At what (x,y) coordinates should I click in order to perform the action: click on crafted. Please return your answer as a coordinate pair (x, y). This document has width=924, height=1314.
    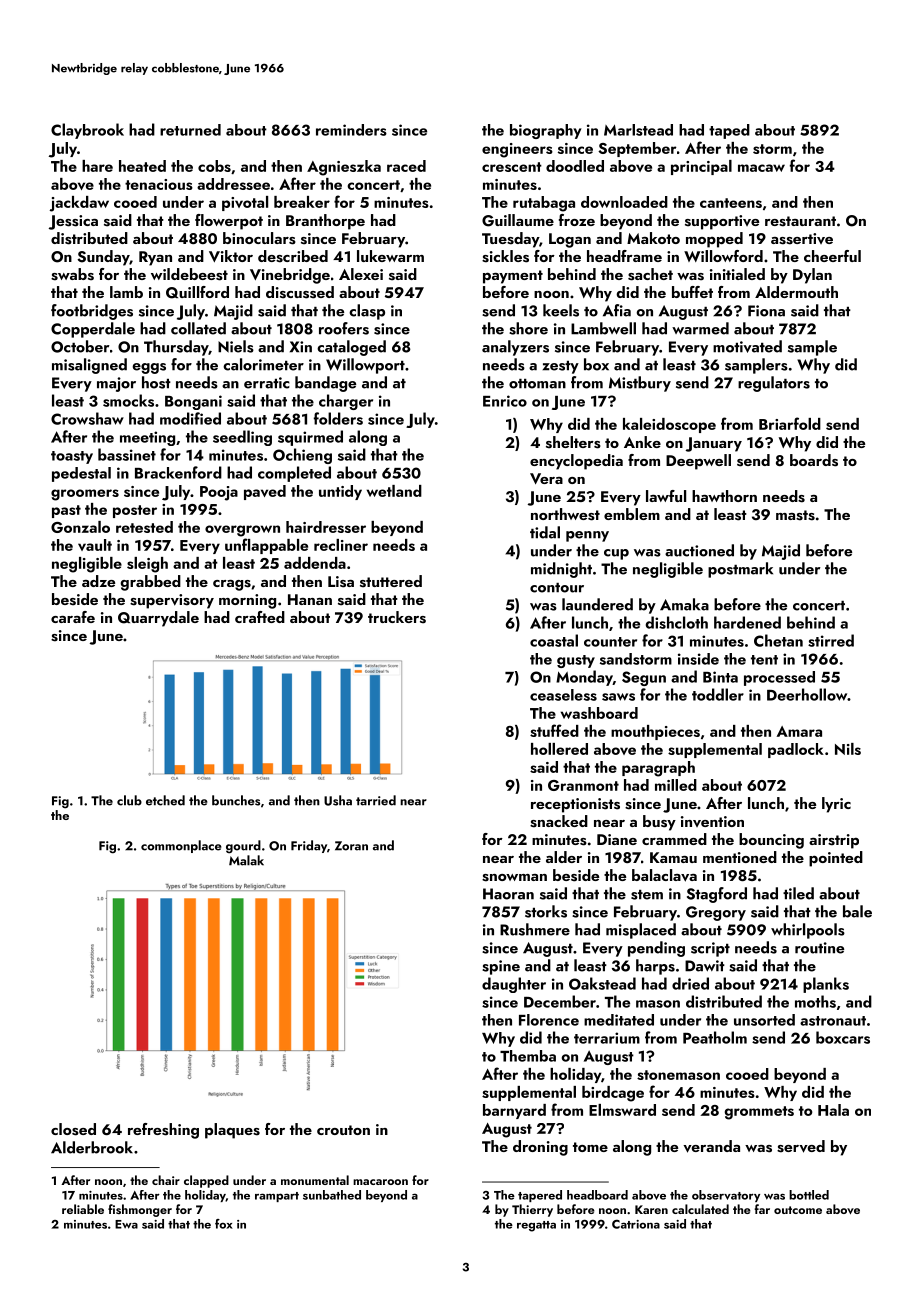
    Looking at the image, I should click on (260, 617).
